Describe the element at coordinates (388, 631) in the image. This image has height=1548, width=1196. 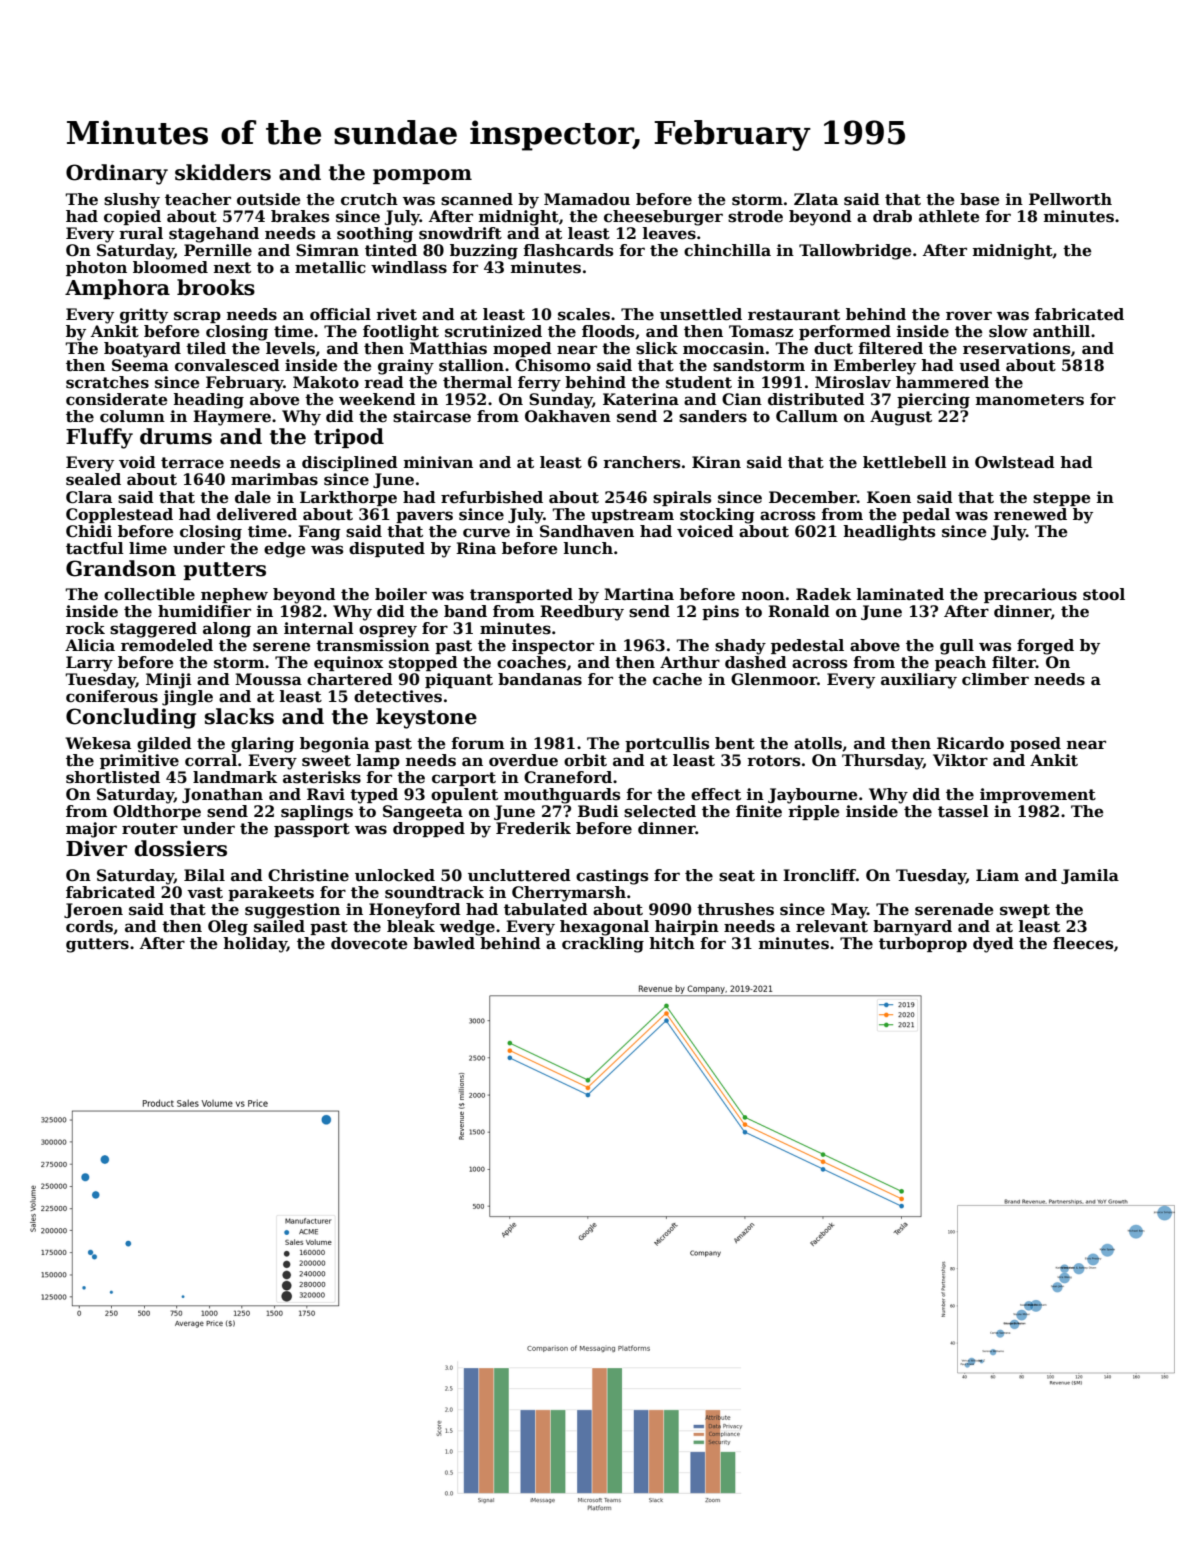
I see `osprey` at that location.
